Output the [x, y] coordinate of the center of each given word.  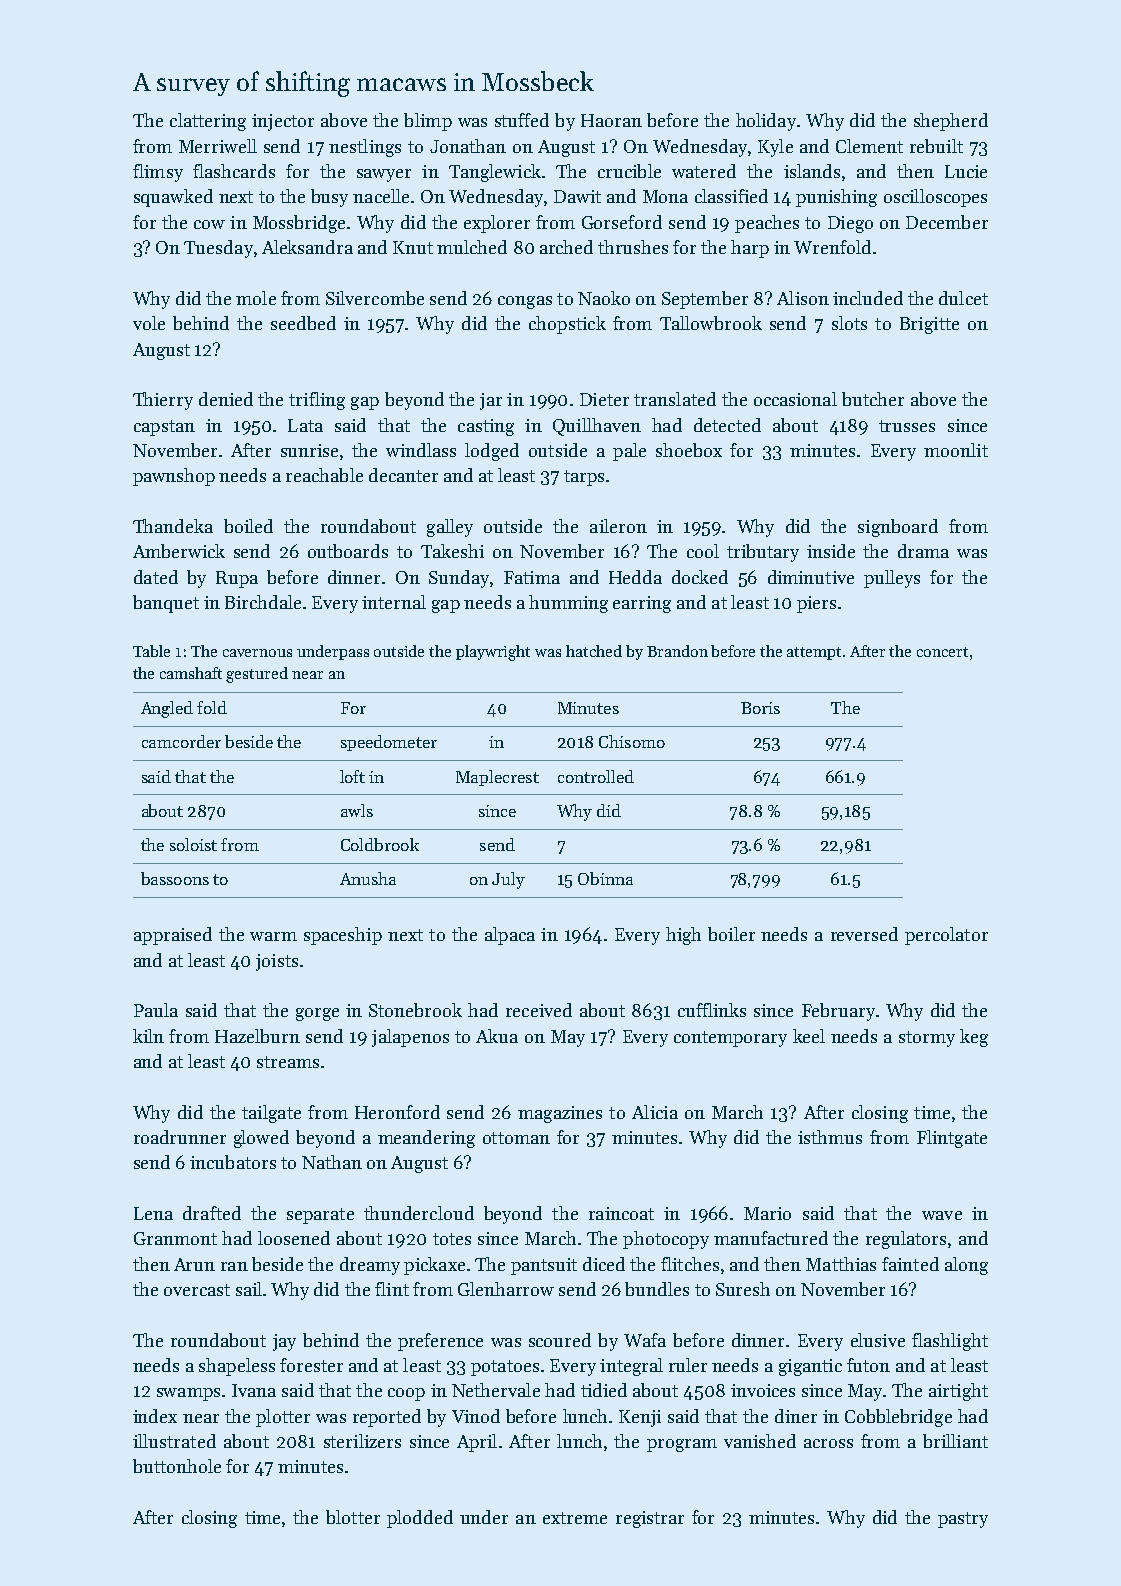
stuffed [522, 120]
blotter [353, 1517]
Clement [869, 146]
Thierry [163, 401]
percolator [946, 936]
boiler [731, 934]
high [683, 936]
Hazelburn [257, 1036]
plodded [420, 1519]
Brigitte [929, 325]
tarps [584, 478]
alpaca [510, 936]
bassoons [175, 878]
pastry [963, 1520]
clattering [208, 122]
